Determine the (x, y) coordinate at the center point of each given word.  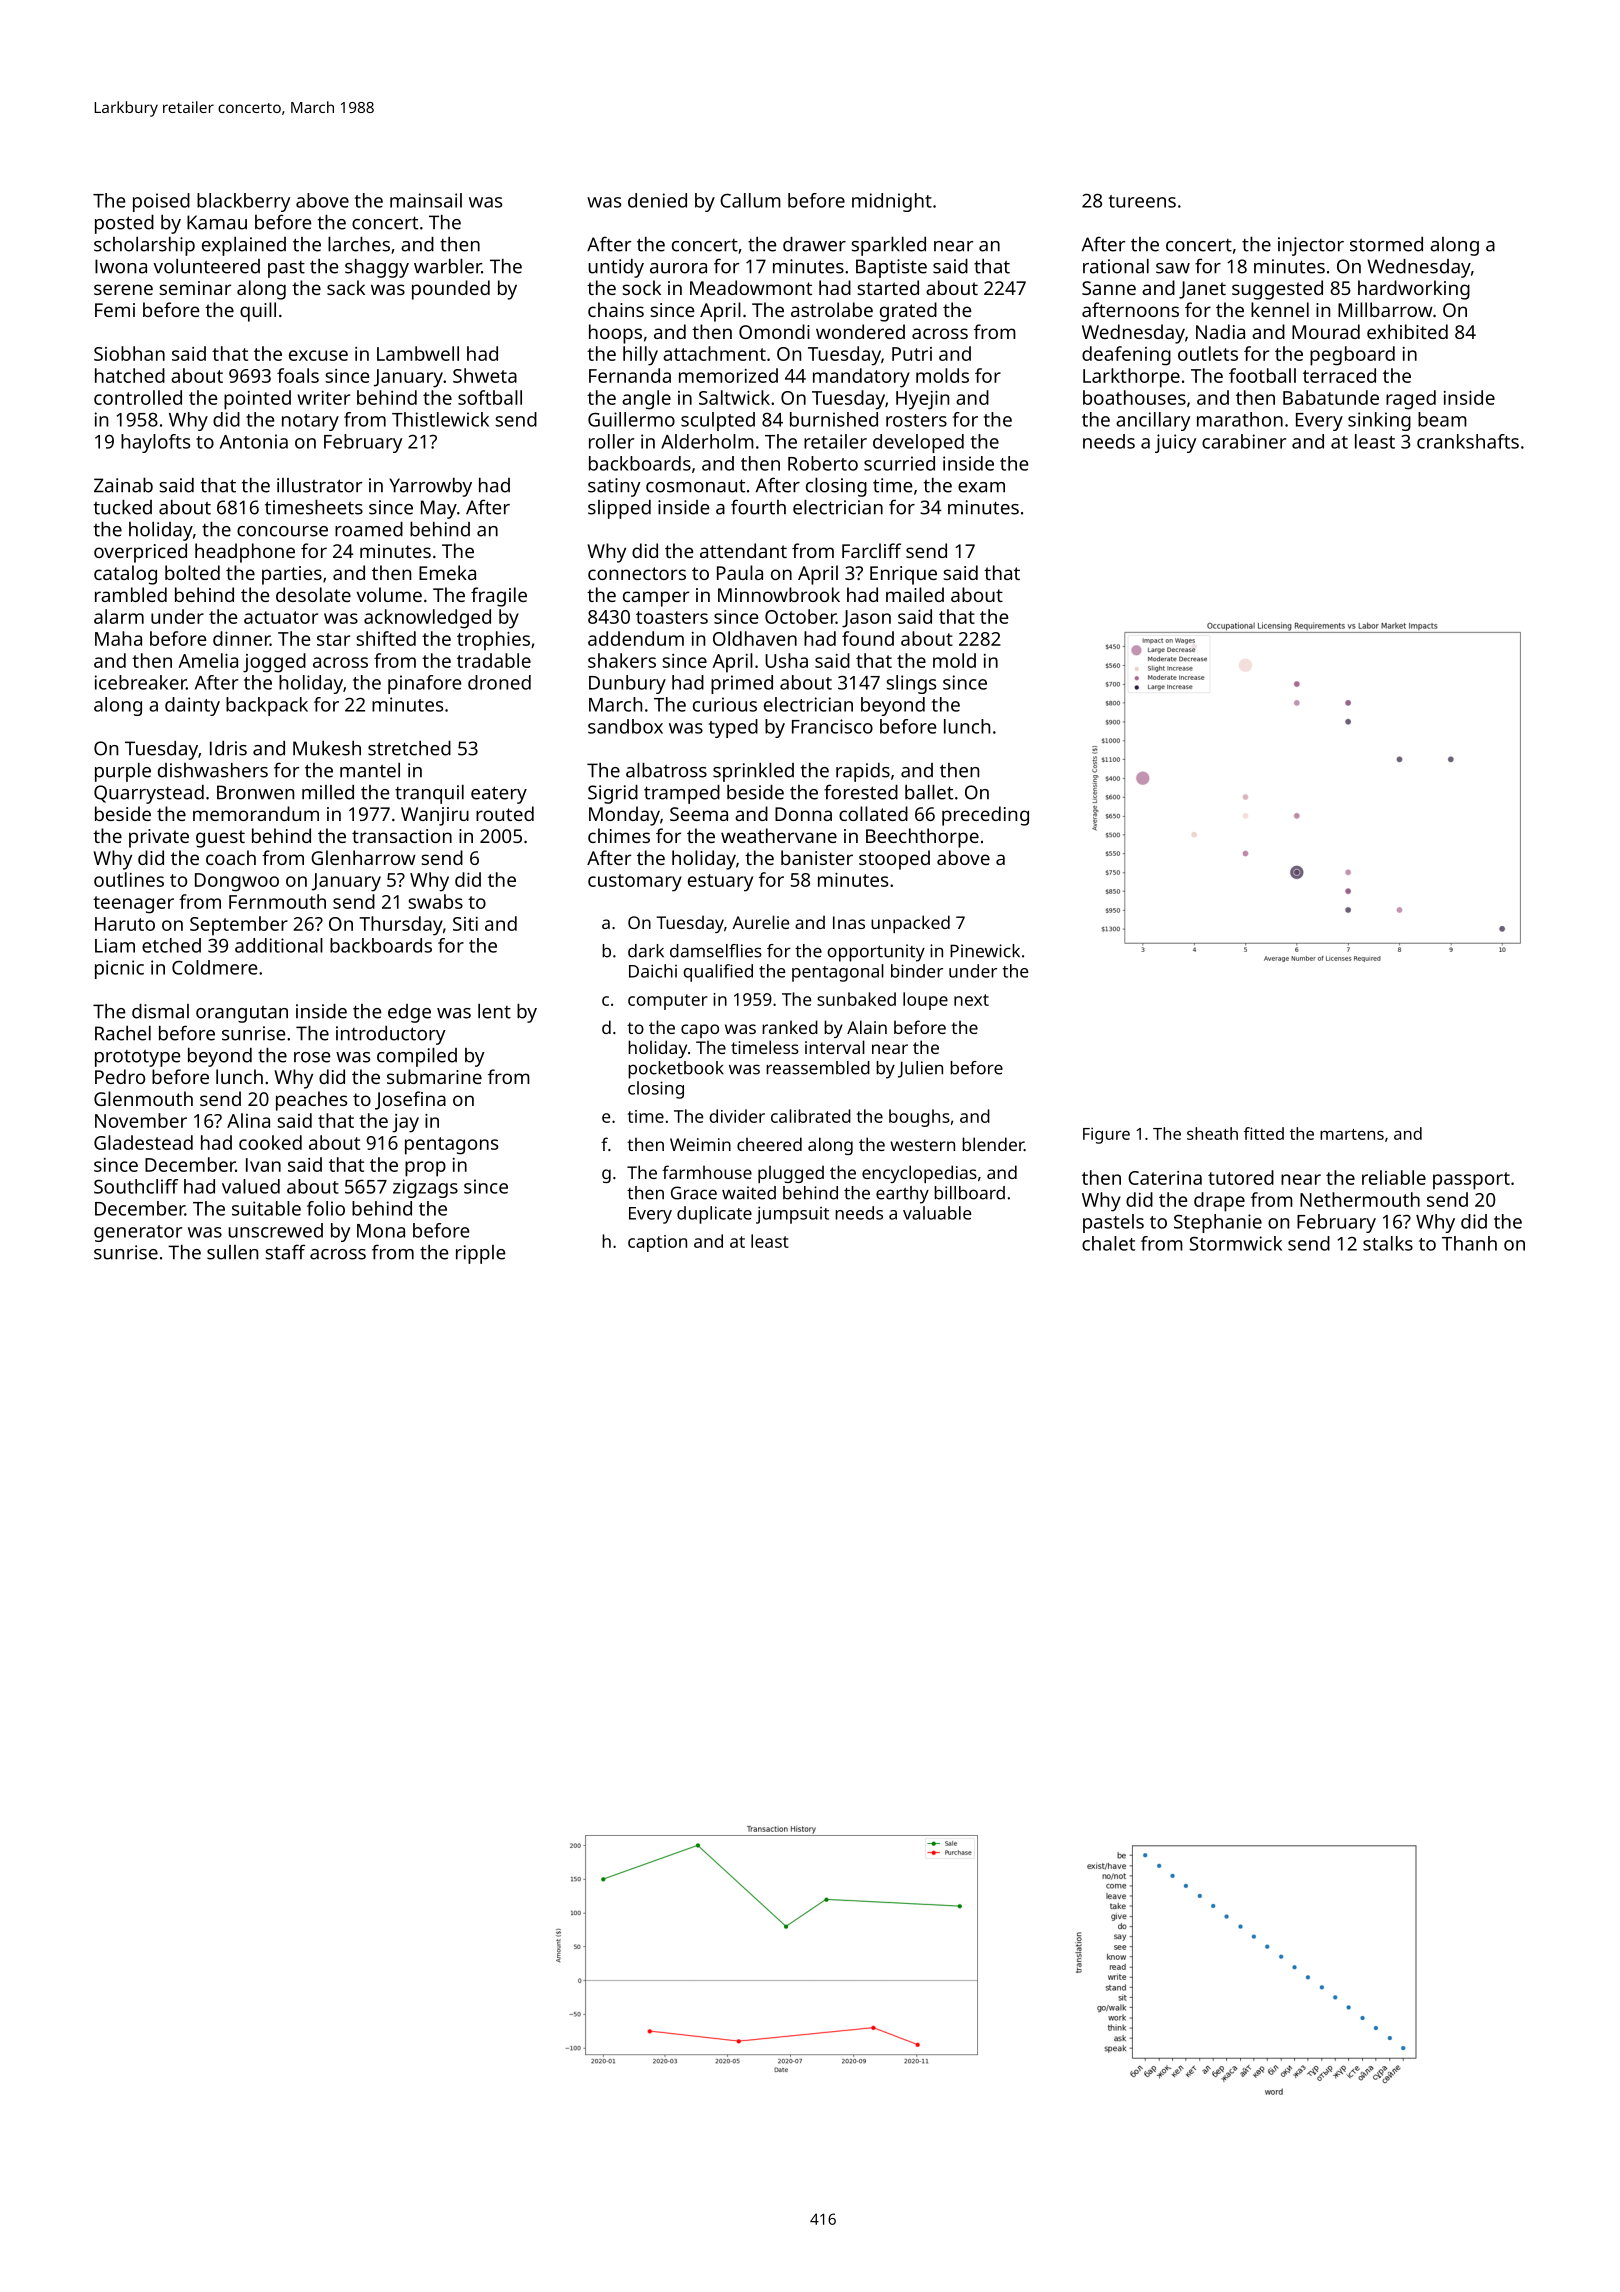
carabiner (1244, 441)
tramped (682, 794)
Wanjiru (435, 816)
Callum (750, 200)
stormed (1386, 244)
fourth (758, 507)
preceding (985, 816)
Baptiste (891, 268)
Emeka (447, 572)
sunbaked (856, 999)
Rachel (123, 1033)
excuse (318, 355)
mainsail (426, 200)
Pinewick (985, 951)
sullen (232, 1252)
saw (1173, 268)
